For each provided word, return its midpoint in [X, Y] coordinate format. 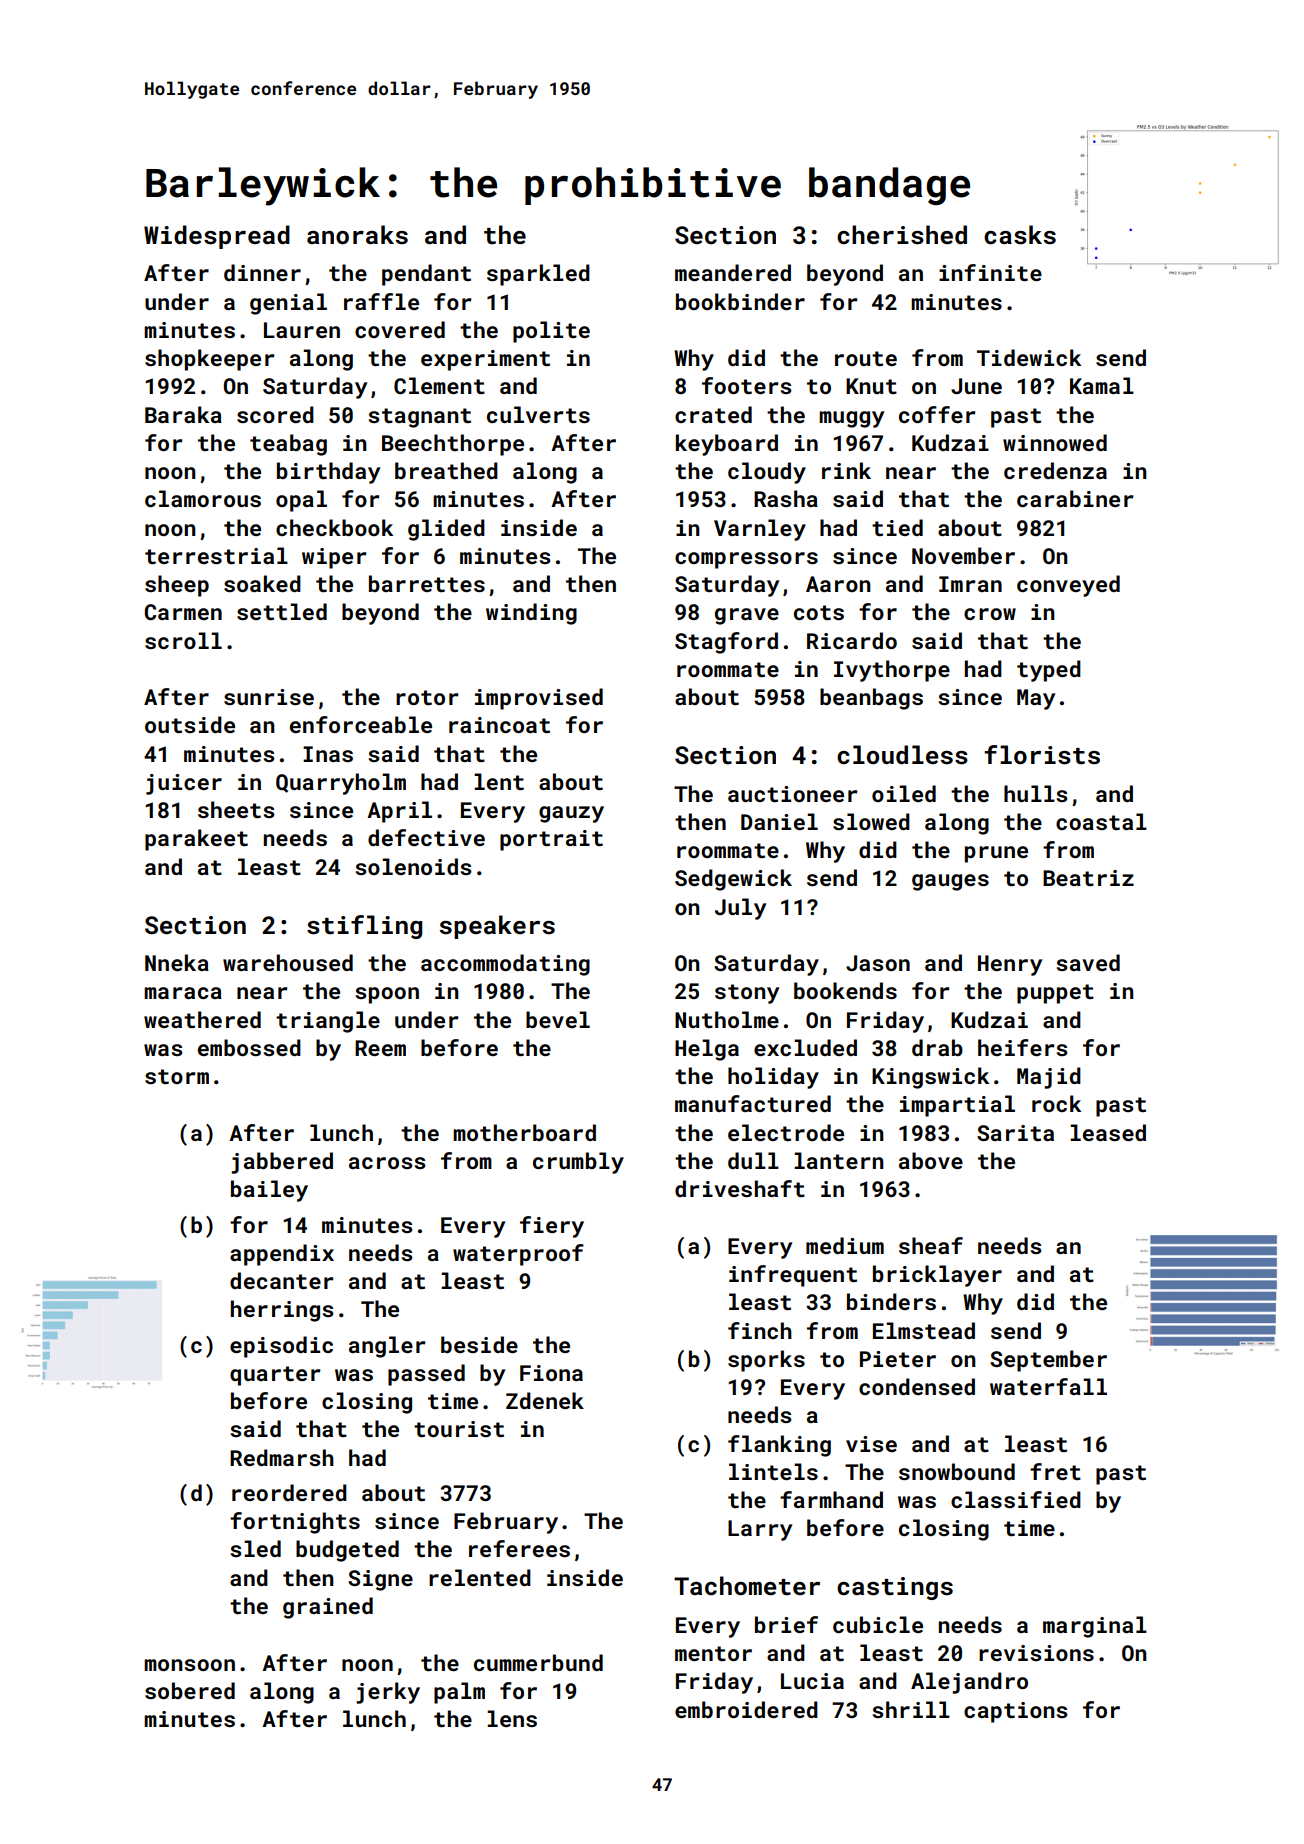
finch [760, 1330]
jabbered [282, 1163]
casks [1020, 235]
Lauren [302, 330]
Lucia [812, 1681]
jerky [388, 1693]
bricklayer [937, 1276]
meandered [733, 272]
